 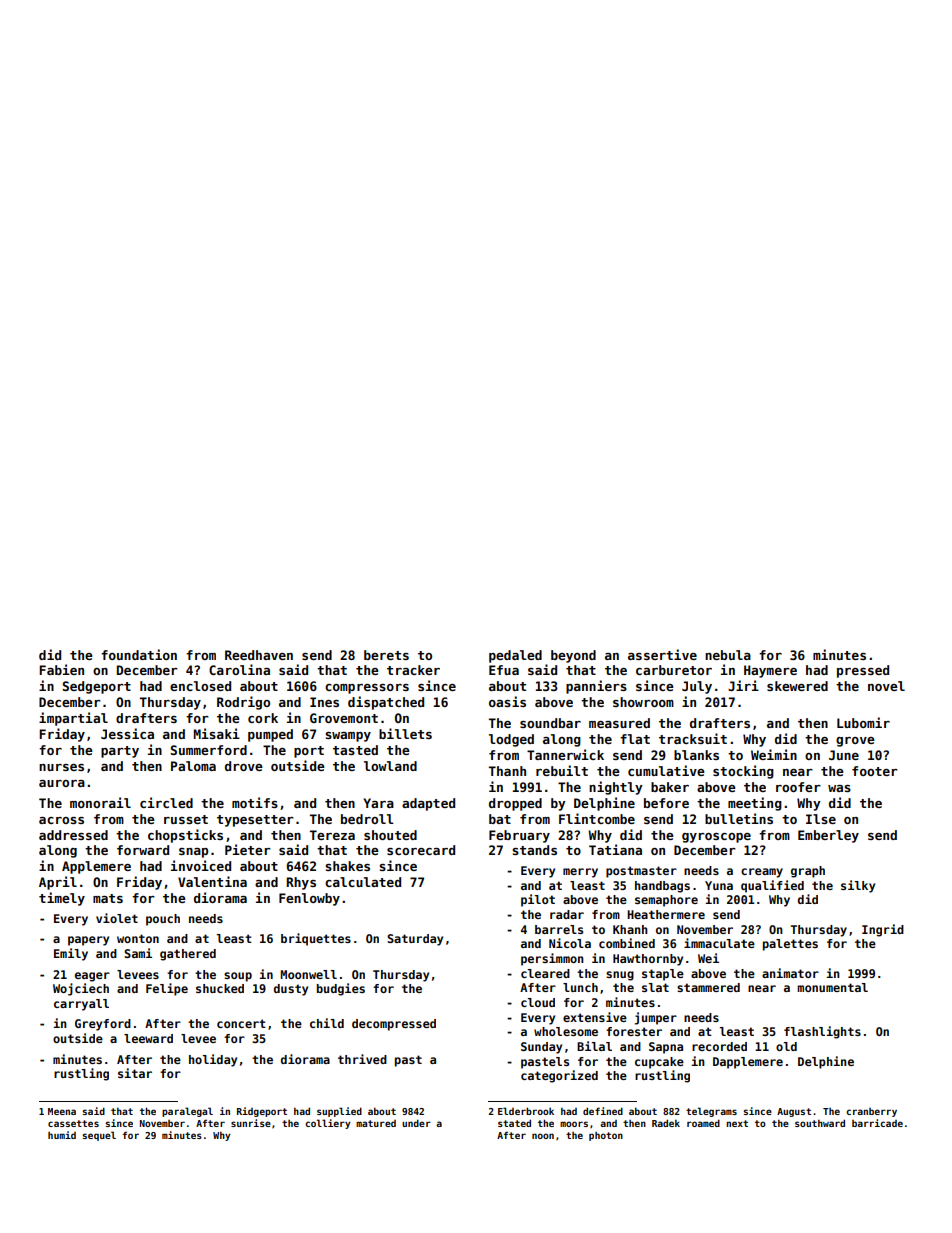 I want to click on Haymere, so click(x=770, y=671).
